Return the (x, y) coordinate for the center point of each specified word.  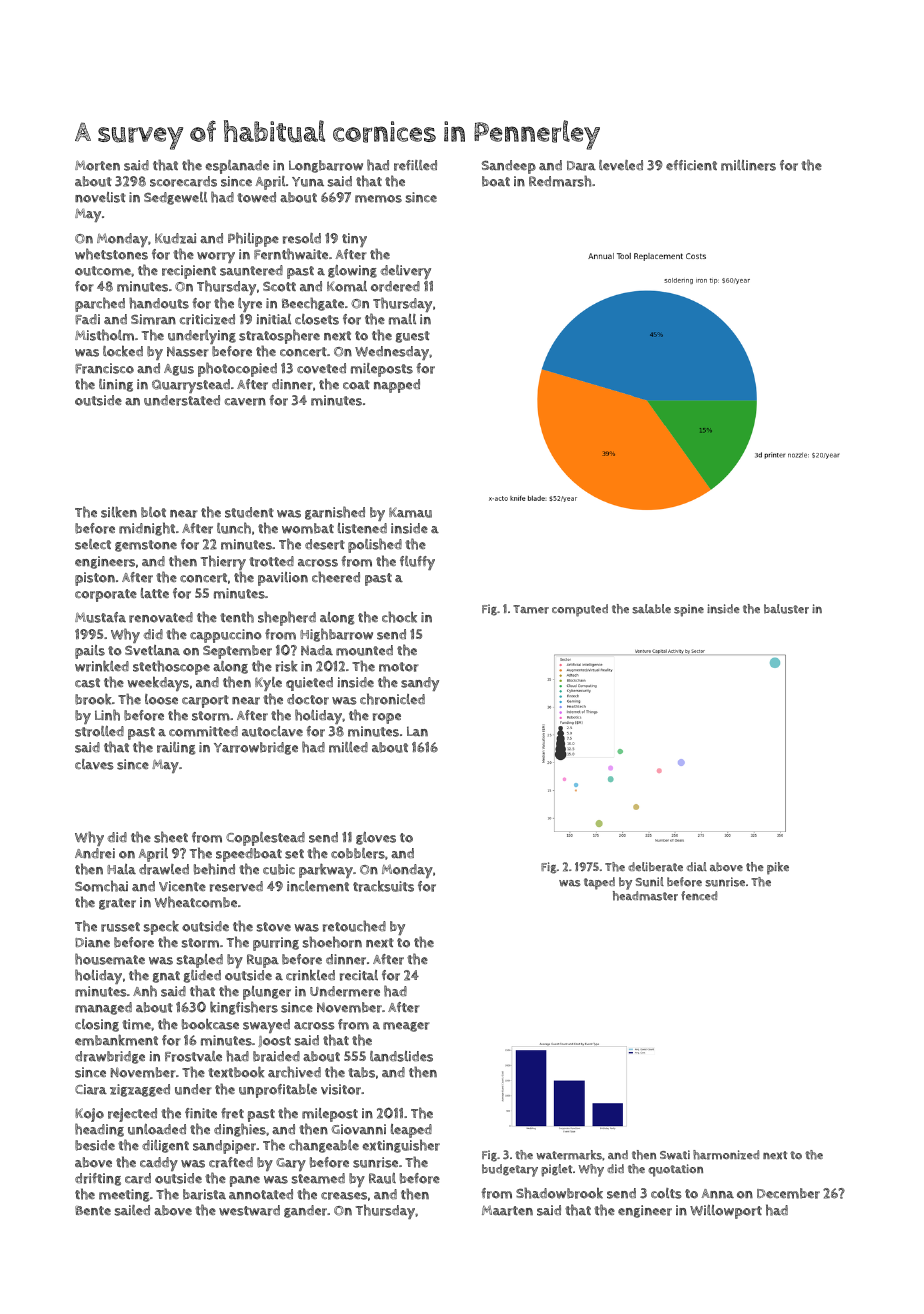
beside (95, 1145)
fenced (699, 895)
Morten (97, 165)
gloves (376, 838)
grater (117, 904)
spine (689, 610)
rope (387, 718)
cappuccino (226, 636)
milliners (748, 165)
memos (378, 199)
